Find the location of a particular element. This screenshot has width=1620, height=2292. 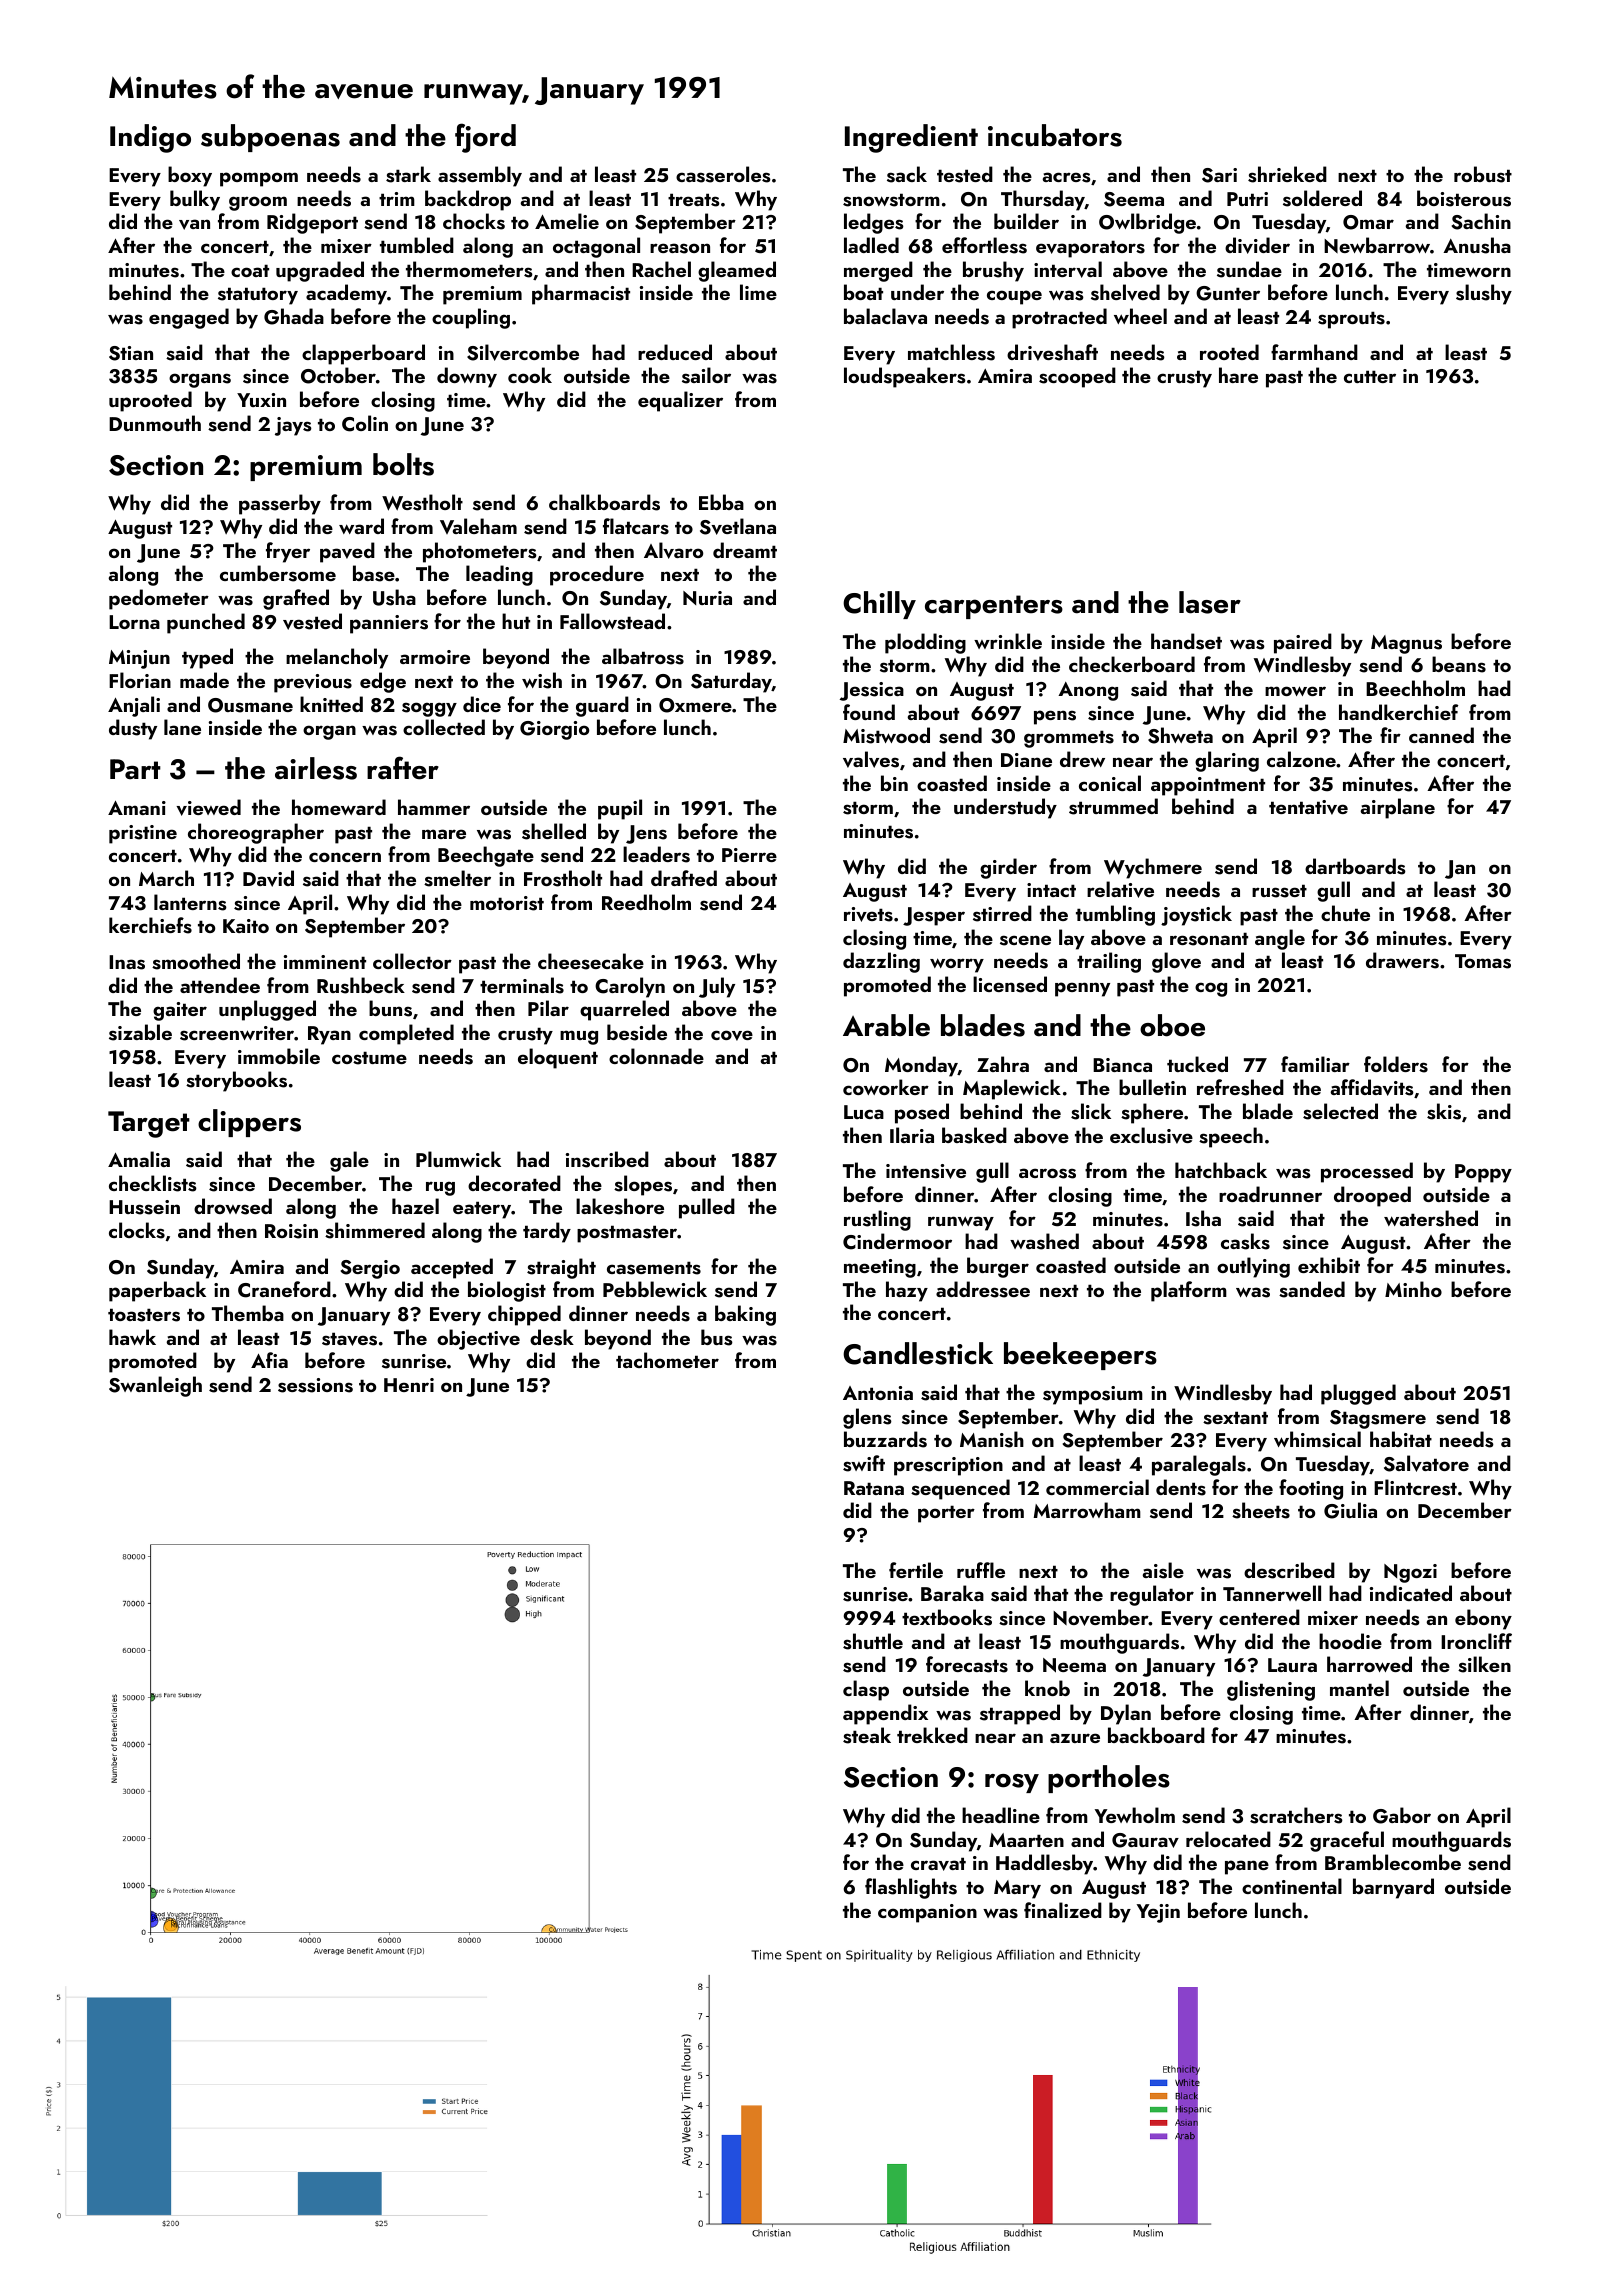

Carolyn is located at coordinates (630, 987).
